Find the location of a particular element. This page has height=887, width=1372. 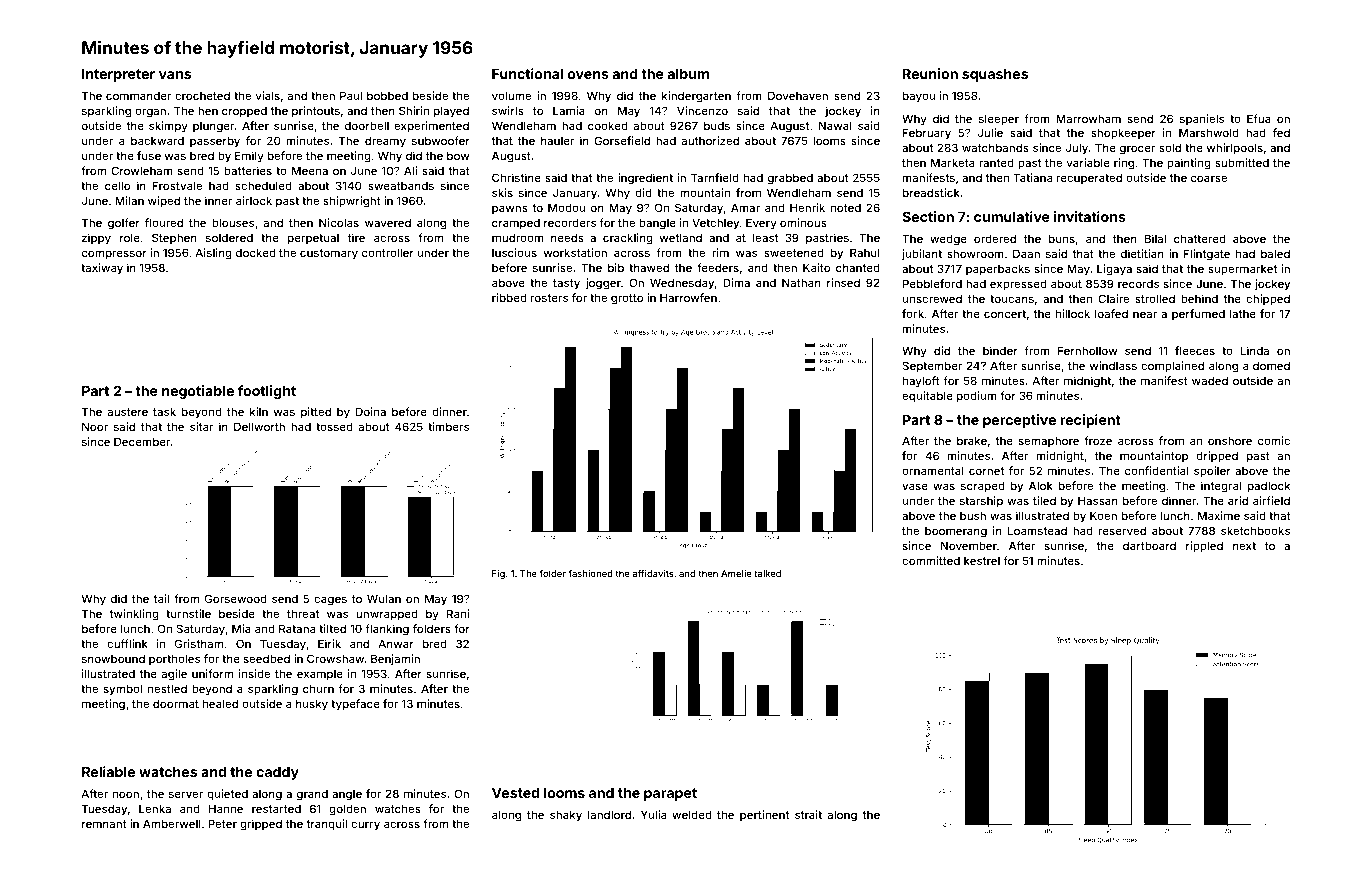

Benjamin is located at coordinates (395, 660).
